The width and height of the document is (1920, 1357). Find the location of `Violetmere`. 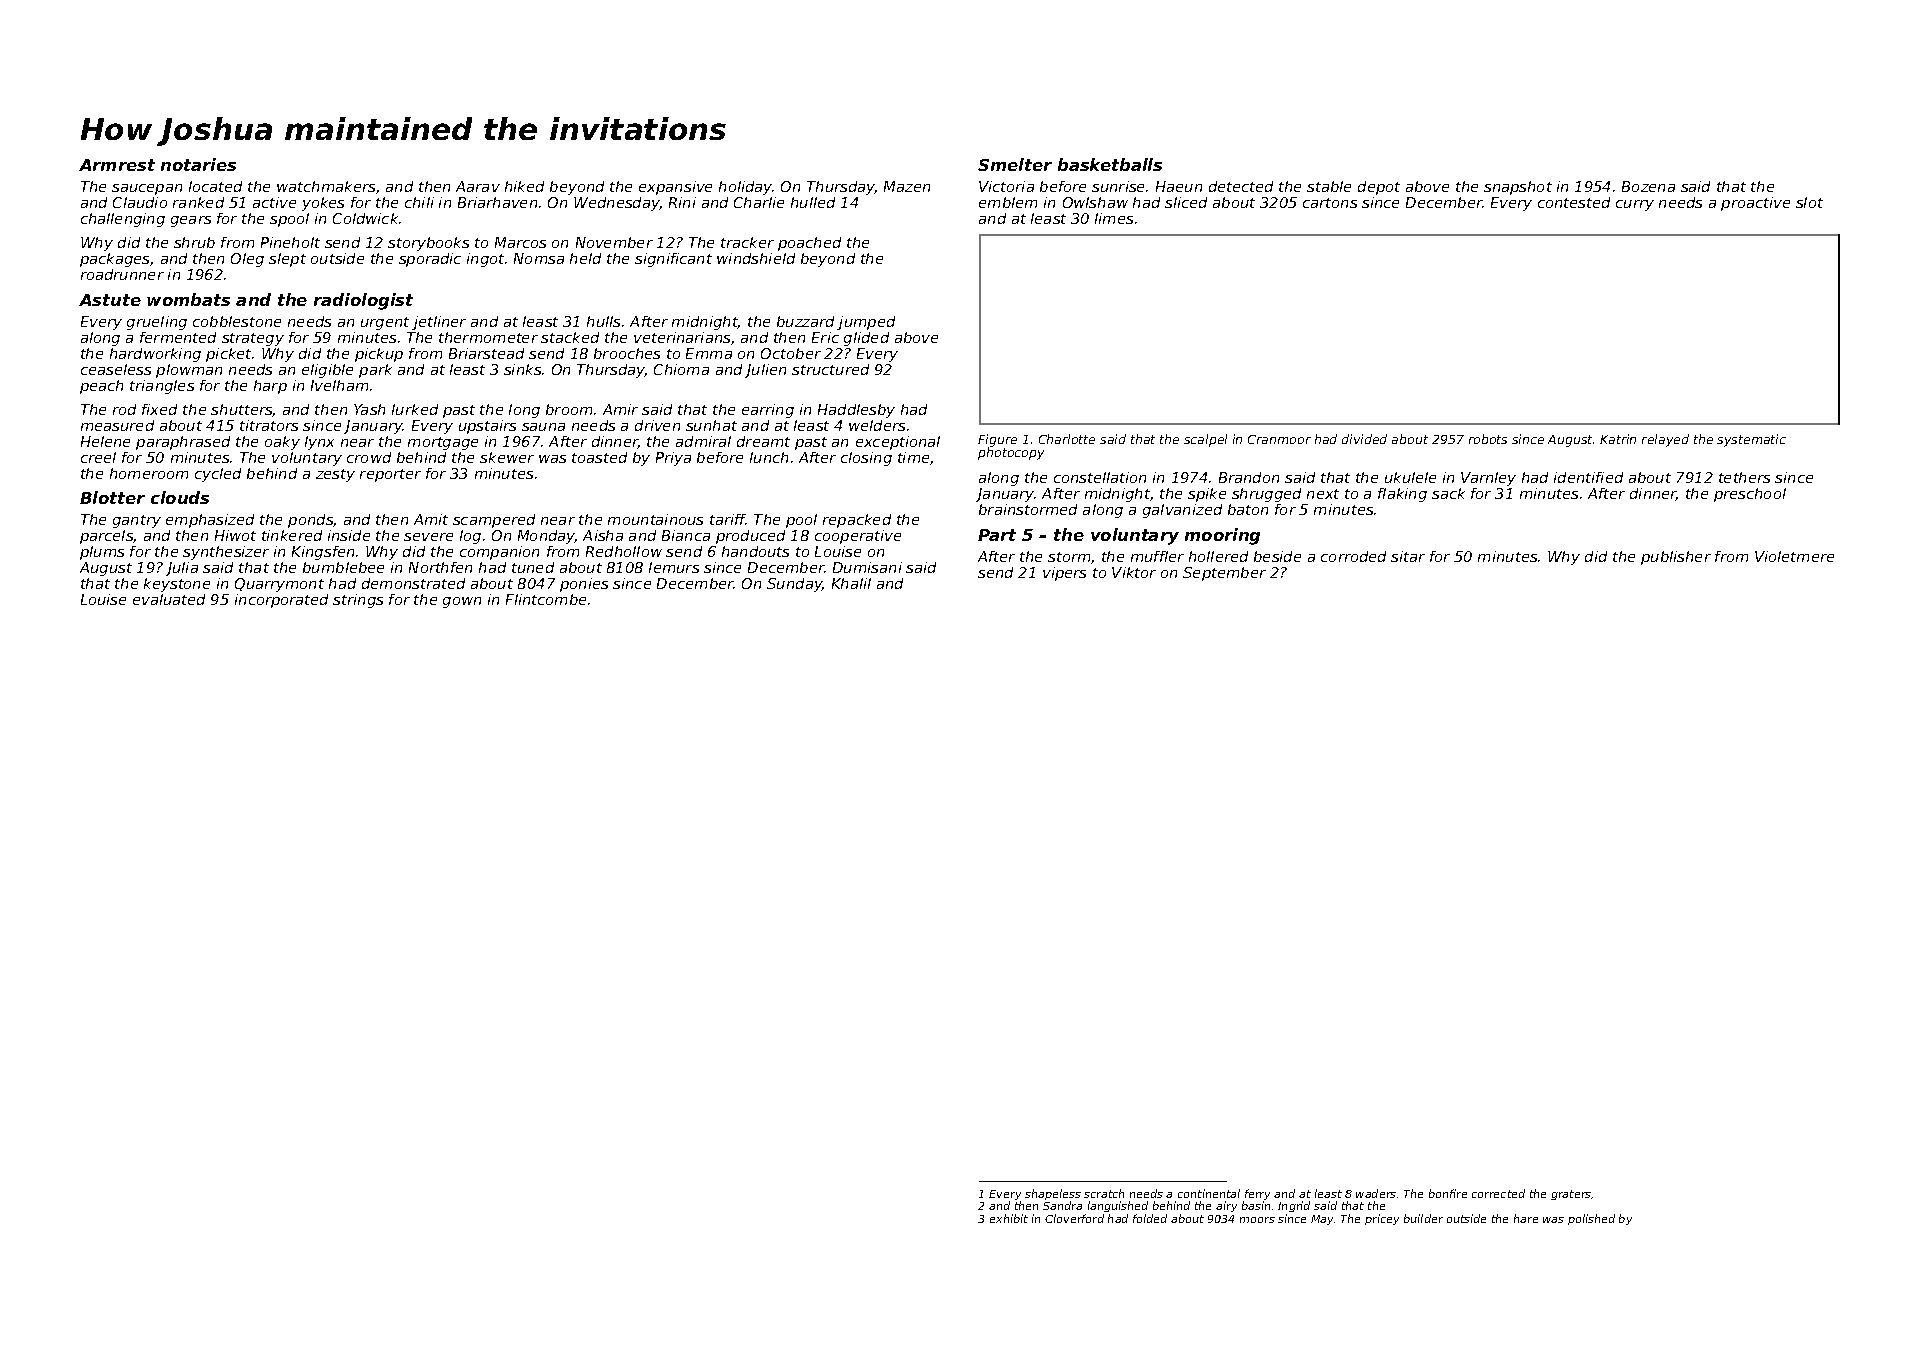

Violetmere is located at coordinates (1794, 556).
